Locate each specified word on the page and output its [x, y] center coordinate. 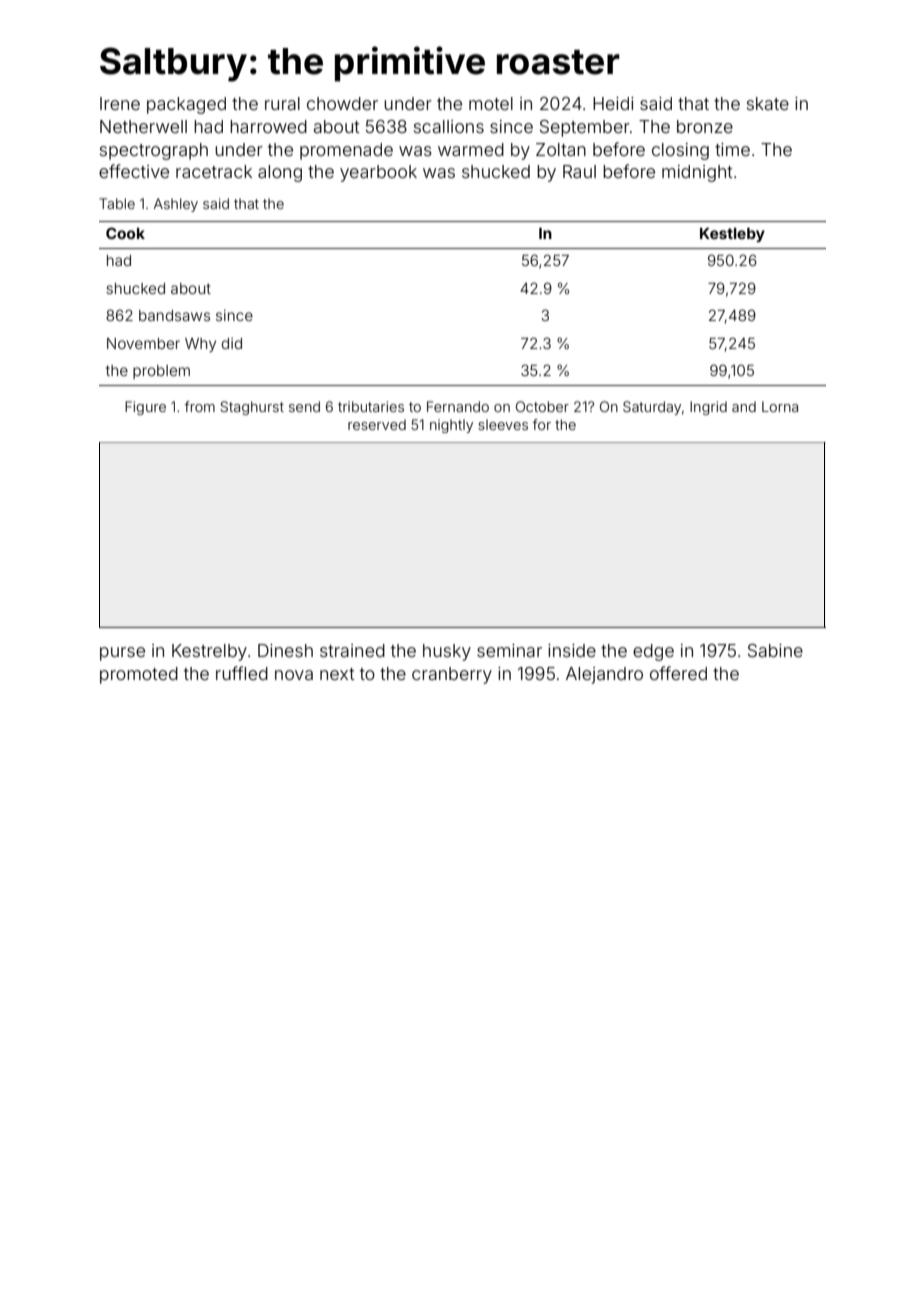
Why [200, 345]
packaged [186, 105]
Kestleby [732, 235]
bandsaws [174, 315]
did [232, 343]
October [542, 406]
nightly [451, 426]
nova [294, 675]
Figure [145, 408]
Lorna [780, 406]
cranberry [452, 675]
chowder [342, 103]
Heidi [613, 103]
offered [678, 673]
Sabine [775, 650]
